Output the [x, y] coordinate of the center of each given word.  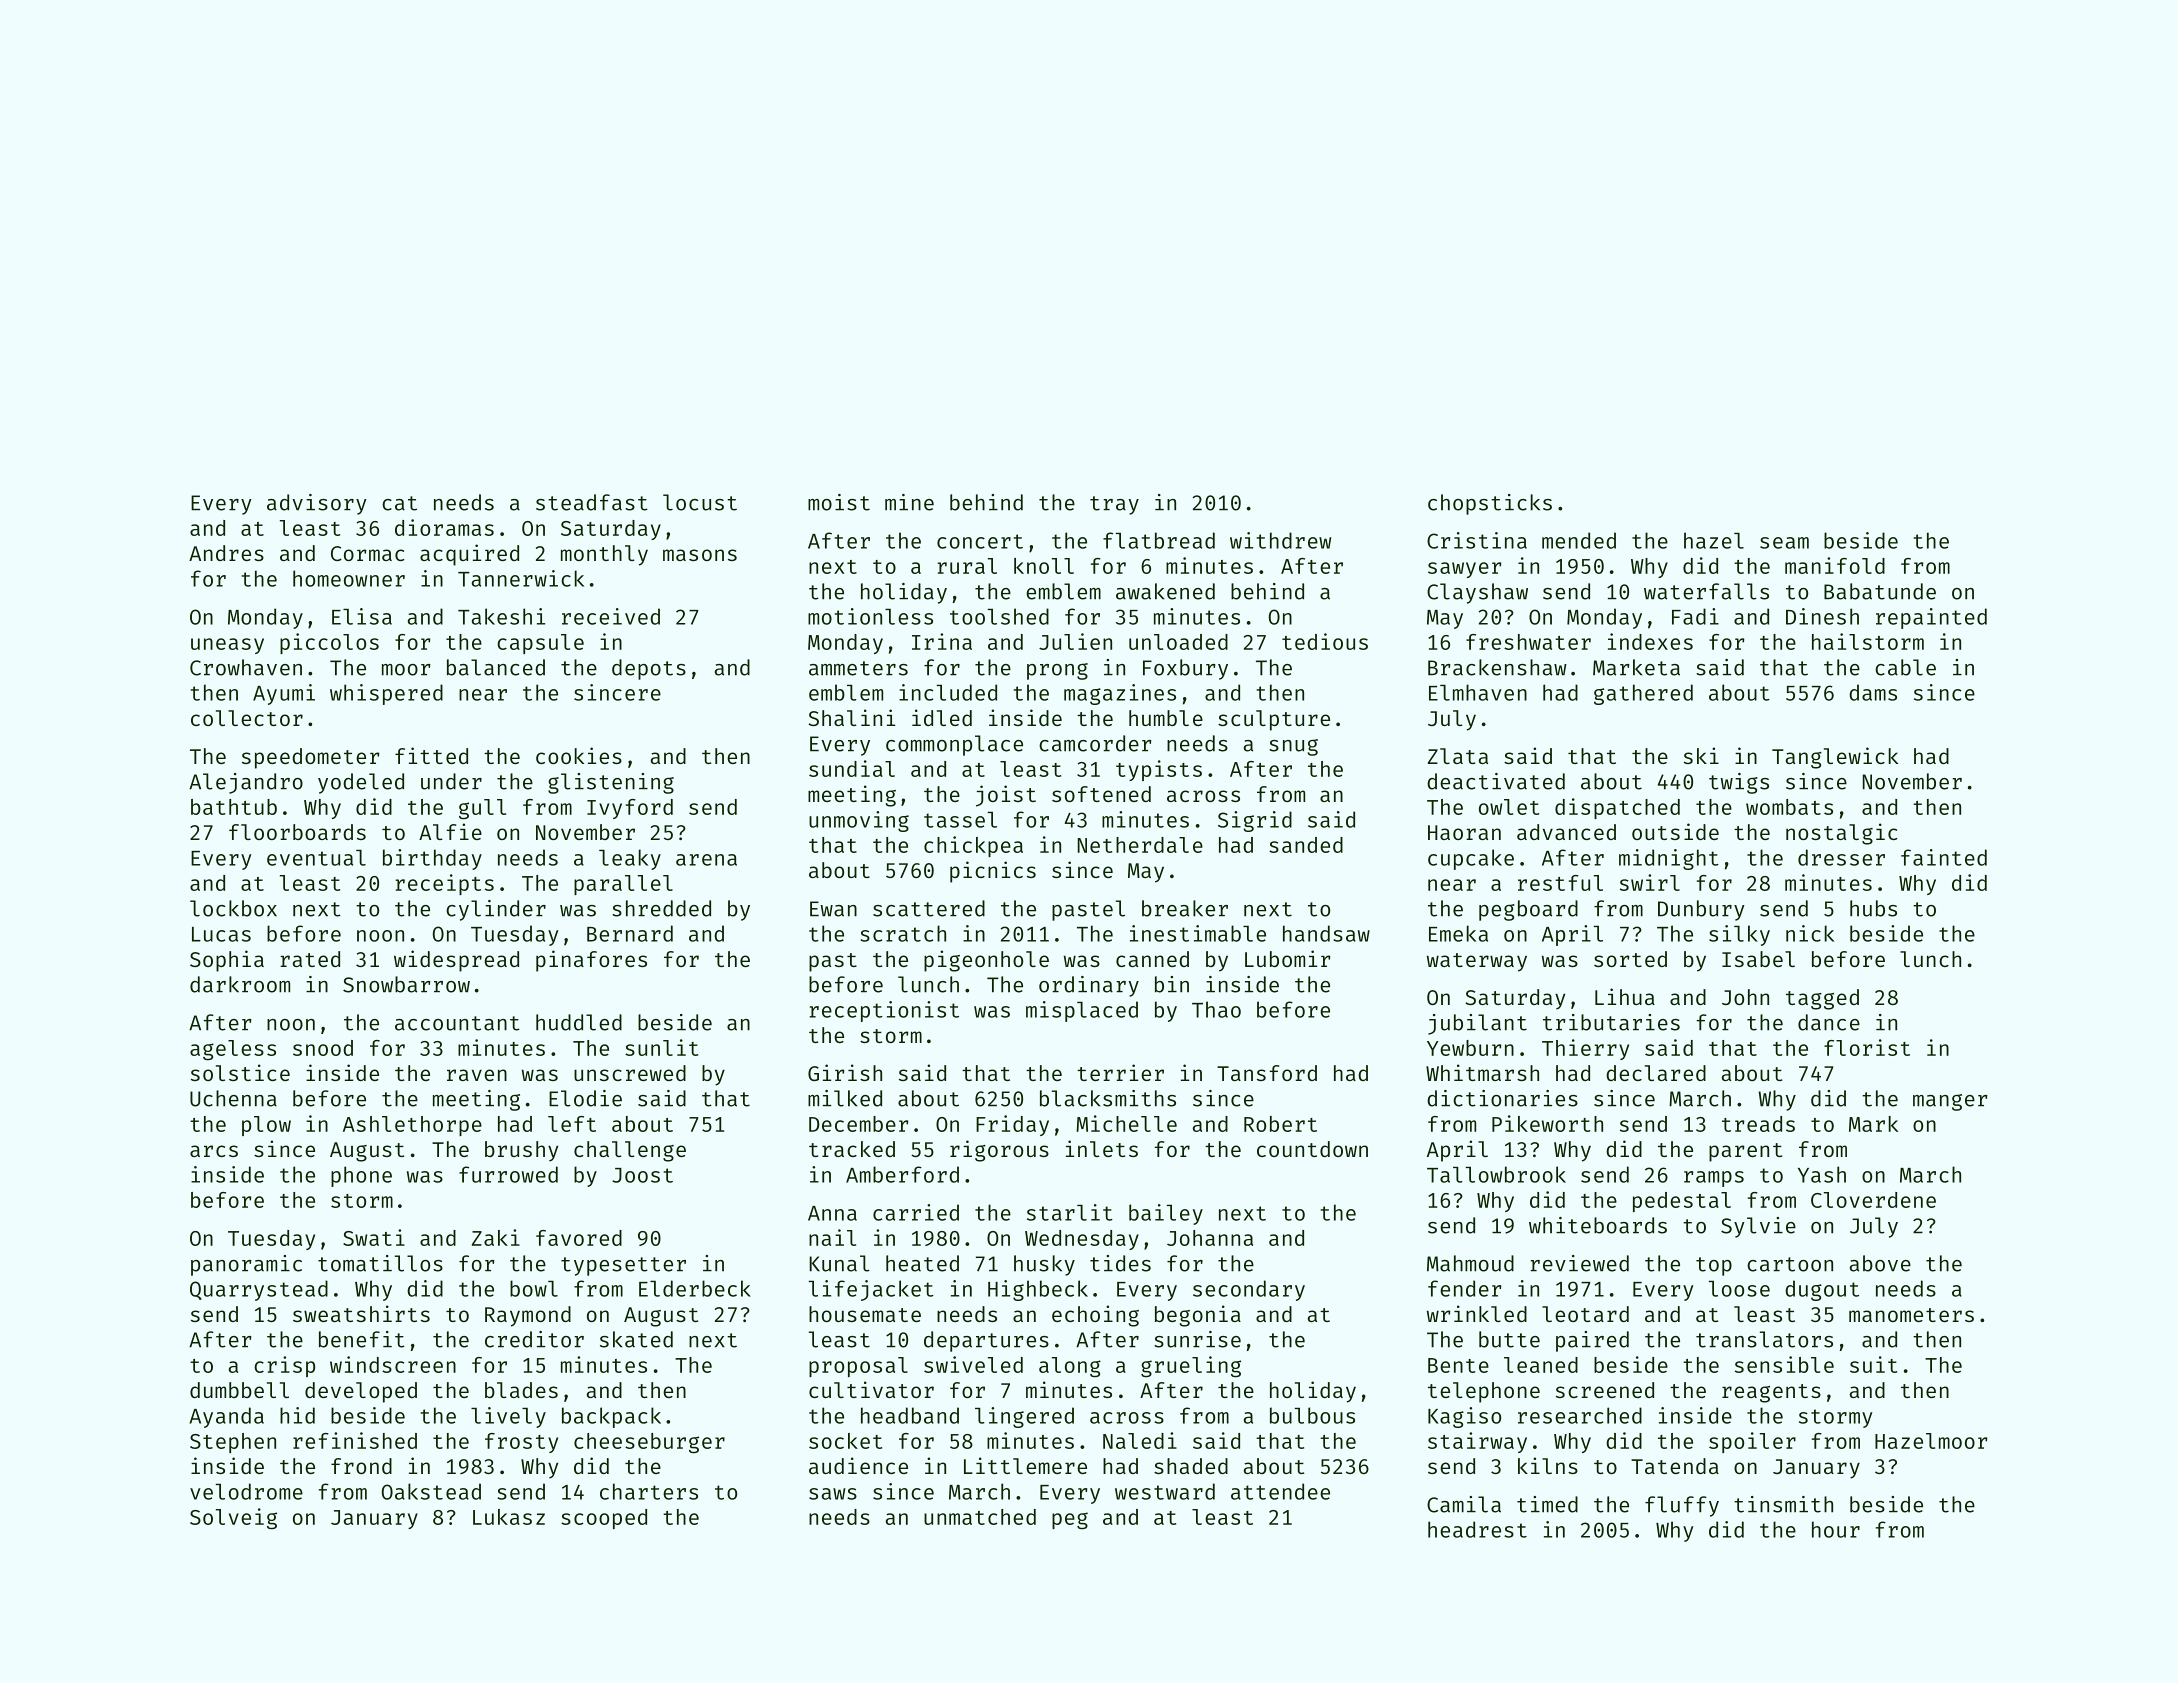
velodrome [246, 1491]
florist [1867, 1047]
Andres [226, 553]
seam [1784, 543]
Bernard [630, 933]
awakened [1165, 591]
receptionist [884, 1011]
